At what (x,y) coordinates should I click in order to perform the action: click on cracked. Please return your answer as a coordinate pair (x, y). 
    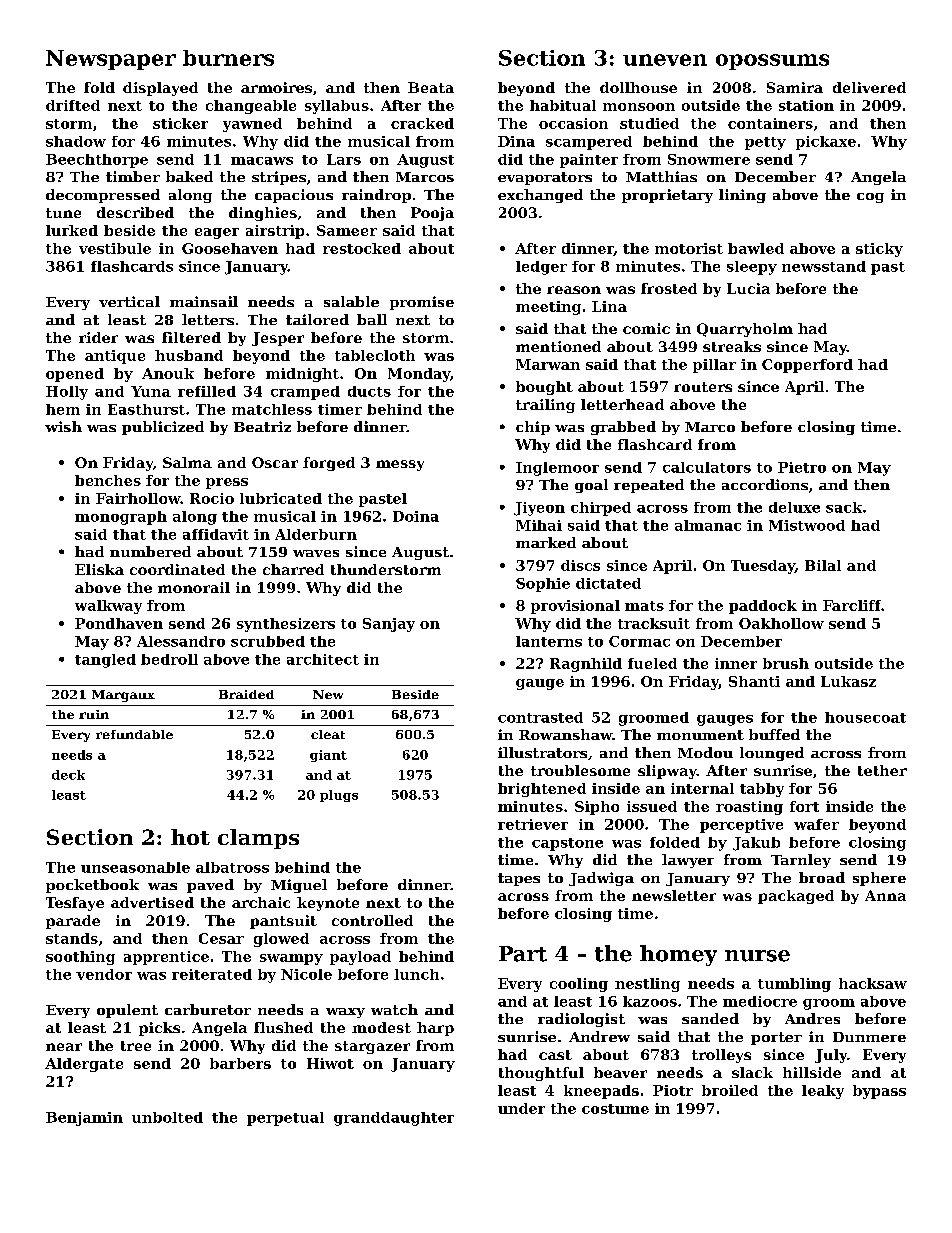
    Looking at the image, I should click on (422, 123).
